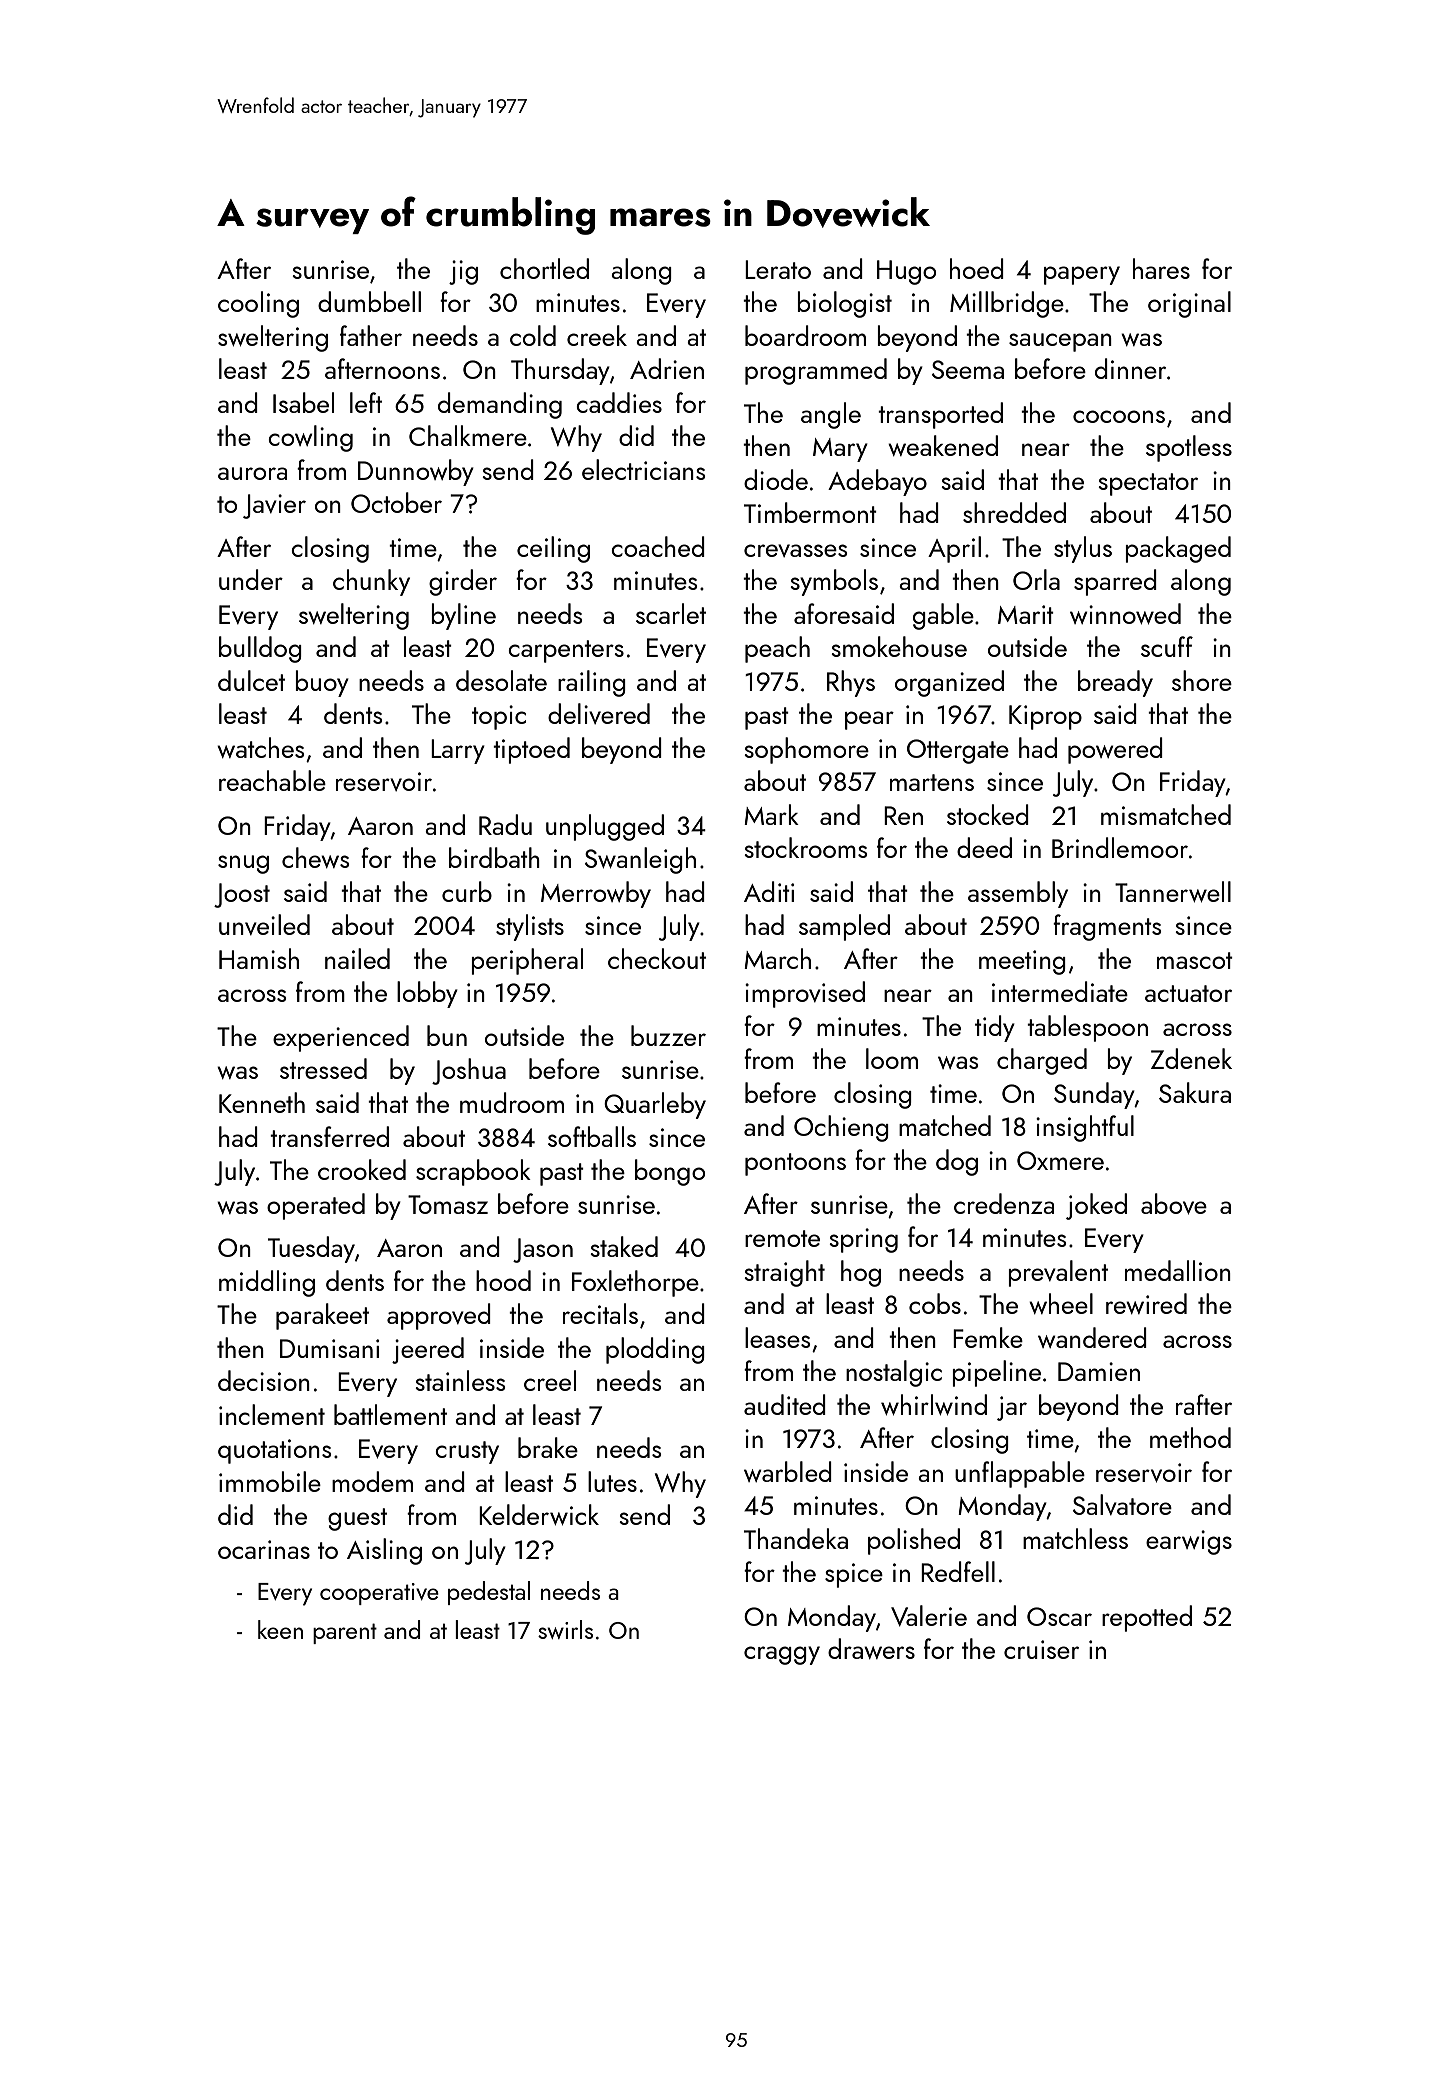 The image size is (1450, 2100). What do you see at coordinates (935, 1303) in the image?
I see `cobs` at bounding box center [935, 1303].
